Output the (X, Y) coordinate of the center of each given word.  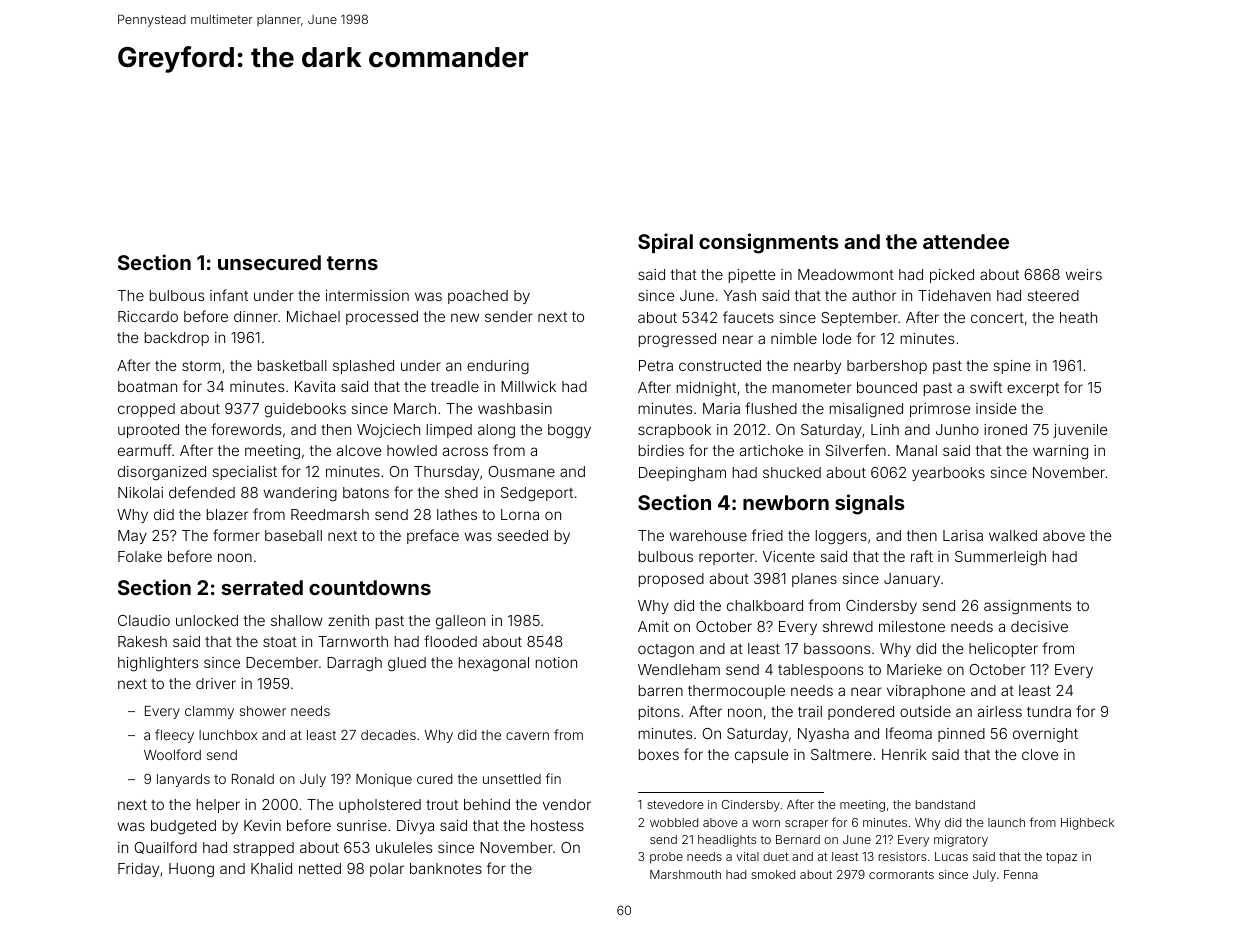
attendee (966, 241)
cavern (527, 736)
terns (352, 263)
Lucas (951, 856)
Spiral (665, 243)
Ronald (253, 779)
